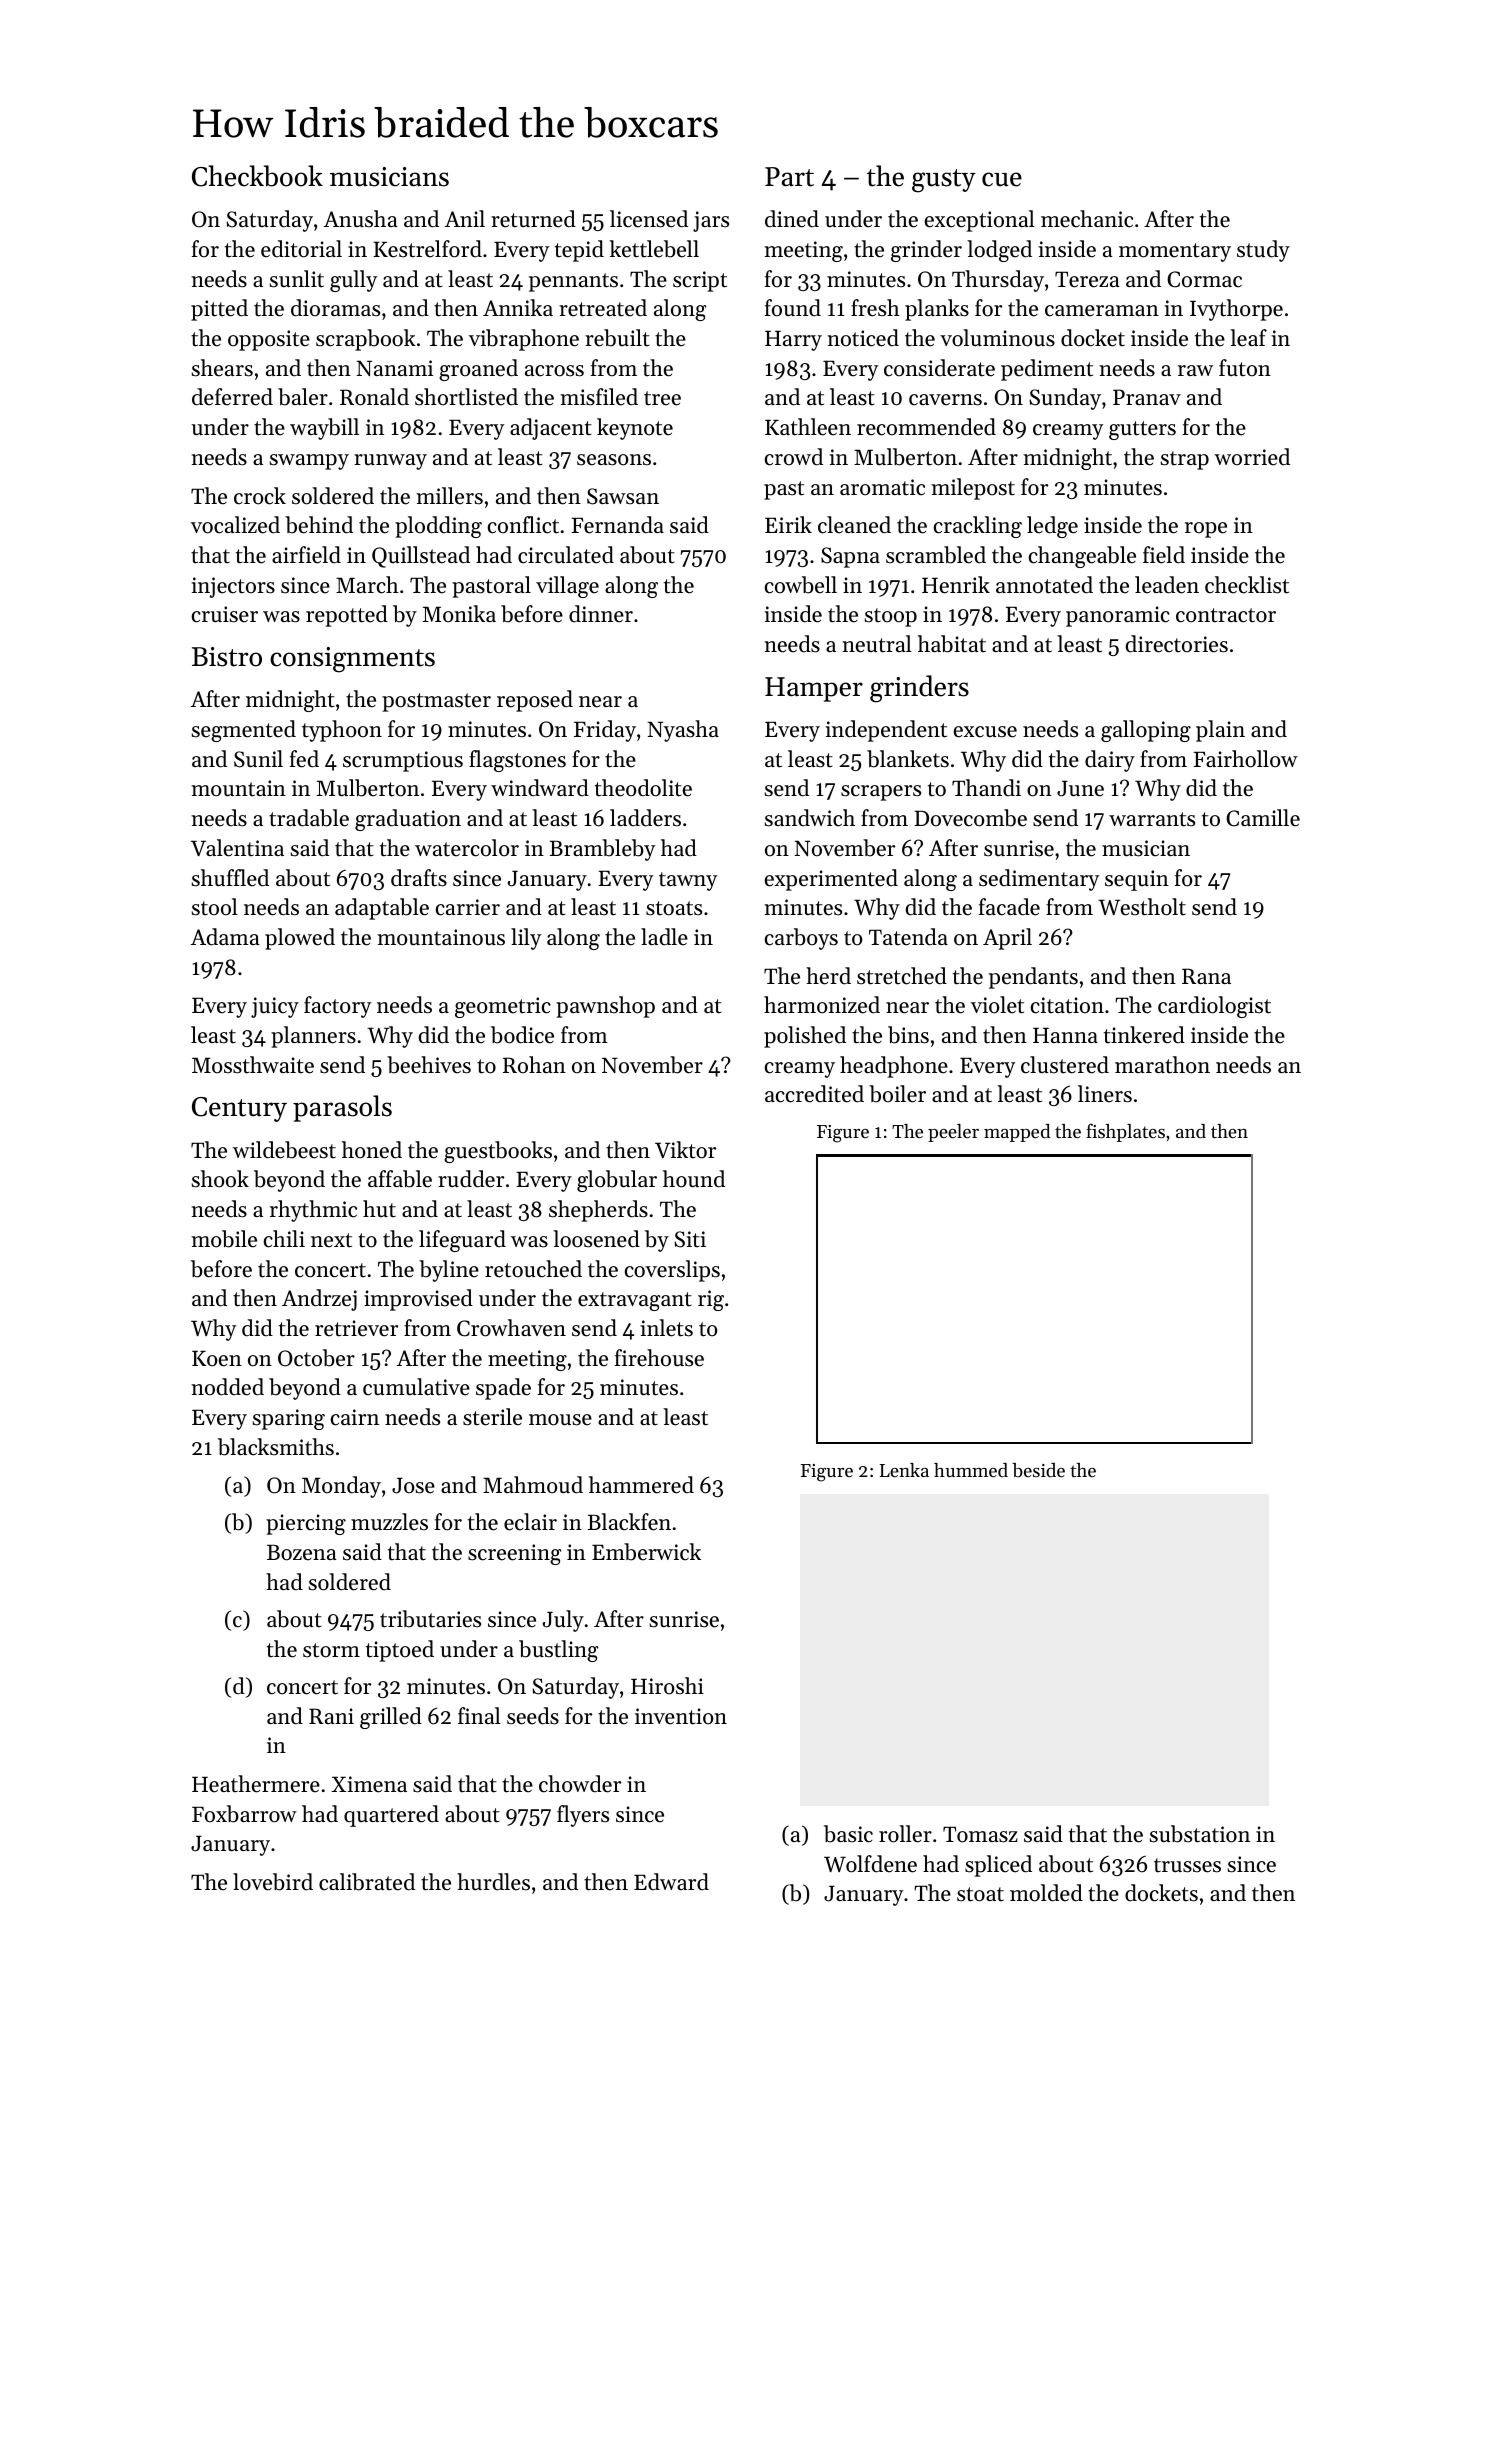  I want to click on contractor, so click(1226, 615).
